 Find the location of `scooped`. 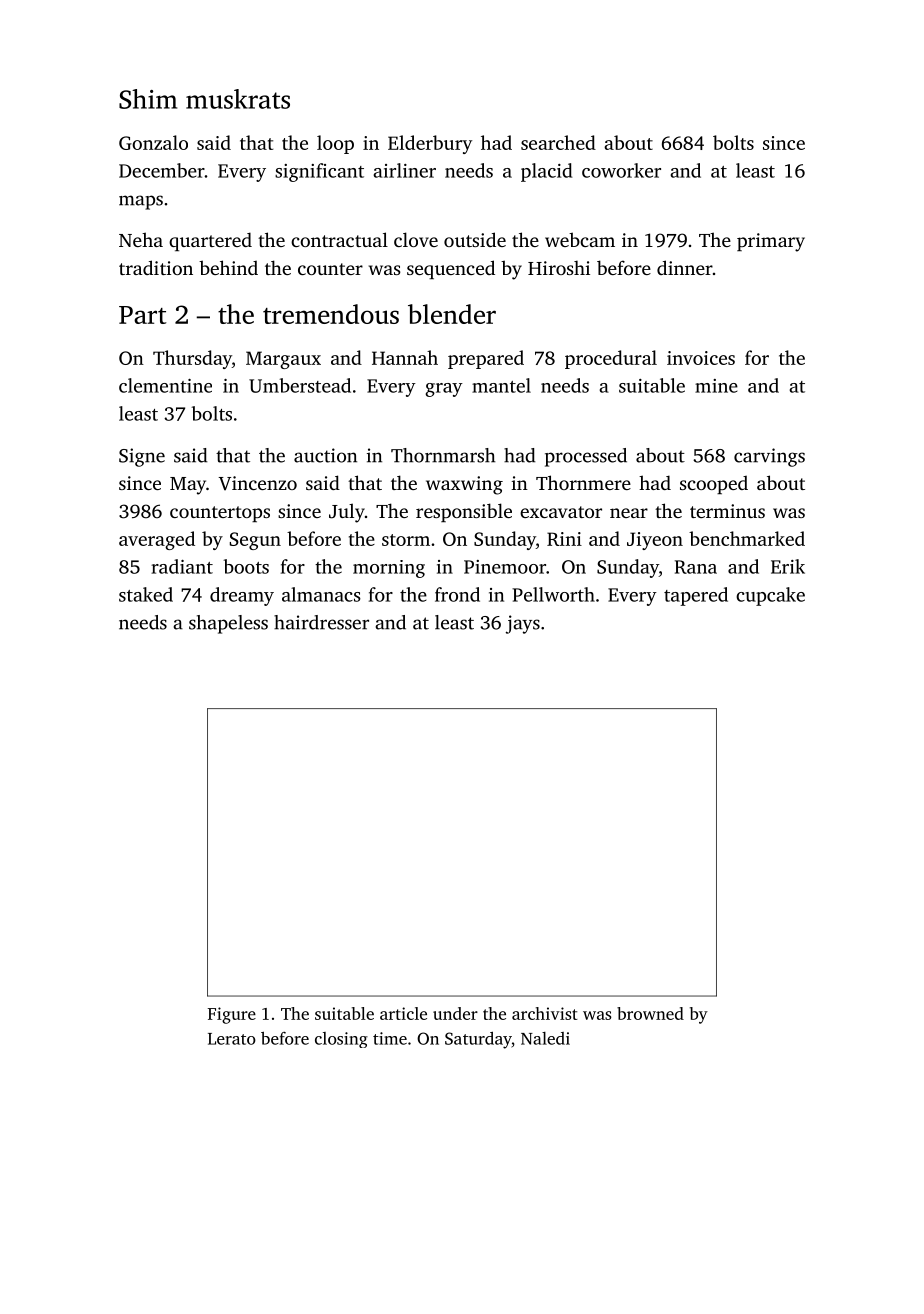

scooped is located at coordinates (714, 485).
